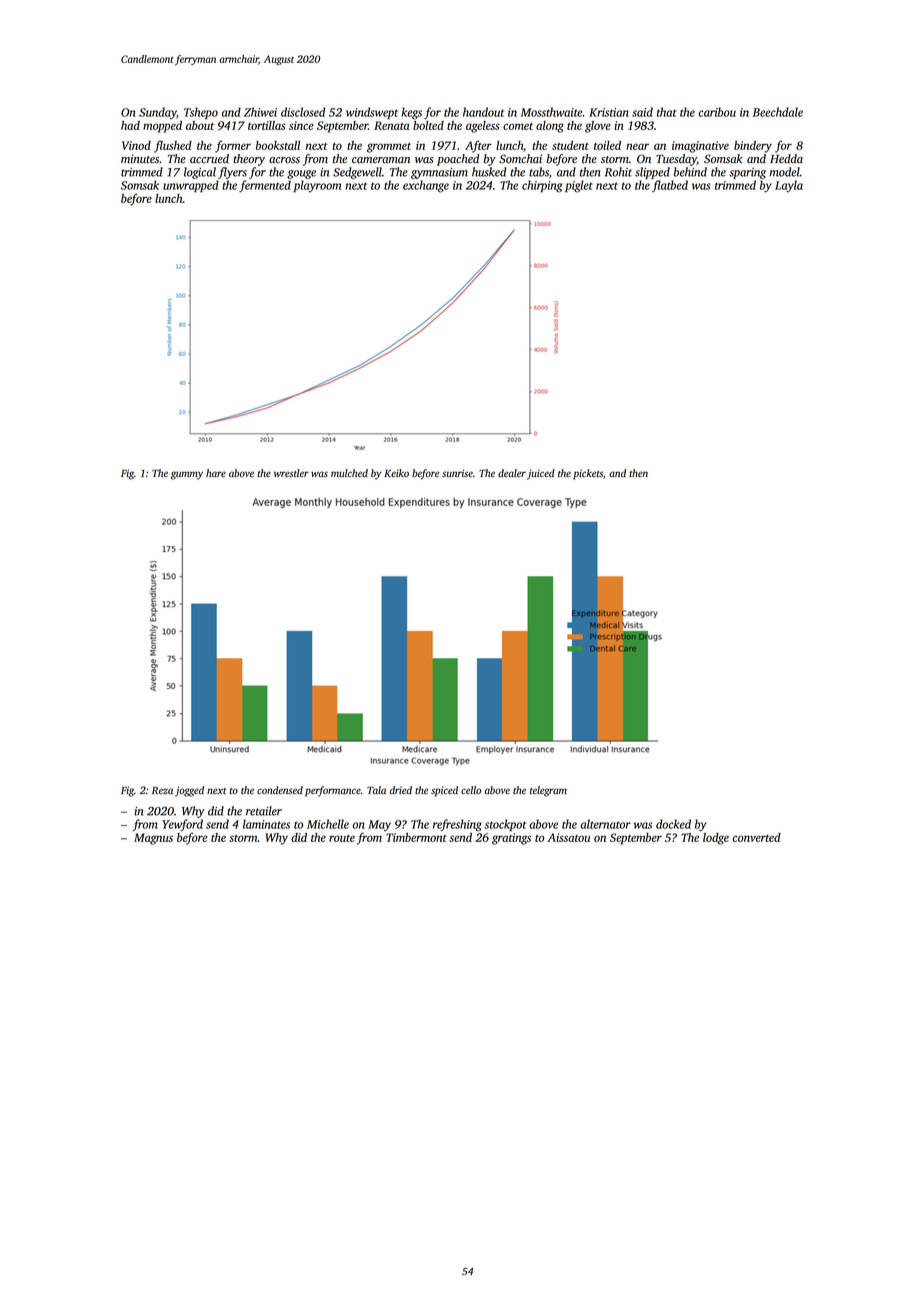 This screenshot has height=1308, width=924. Describe the element at coordinates (162, 790) in the screenshot. I see `Reza` at that location.
